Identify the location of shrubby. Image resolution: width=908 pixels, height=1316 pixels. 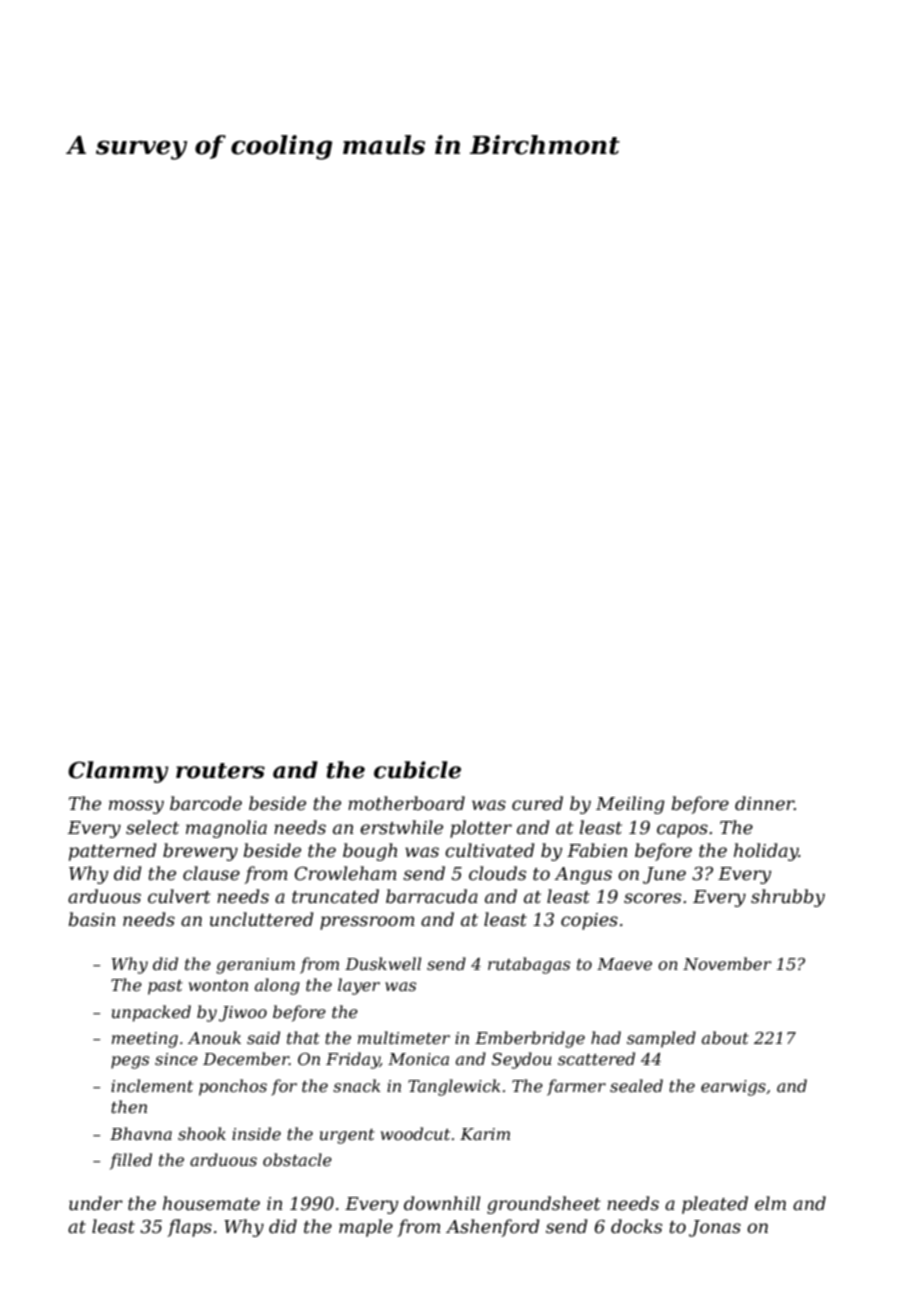
(788, 898).
